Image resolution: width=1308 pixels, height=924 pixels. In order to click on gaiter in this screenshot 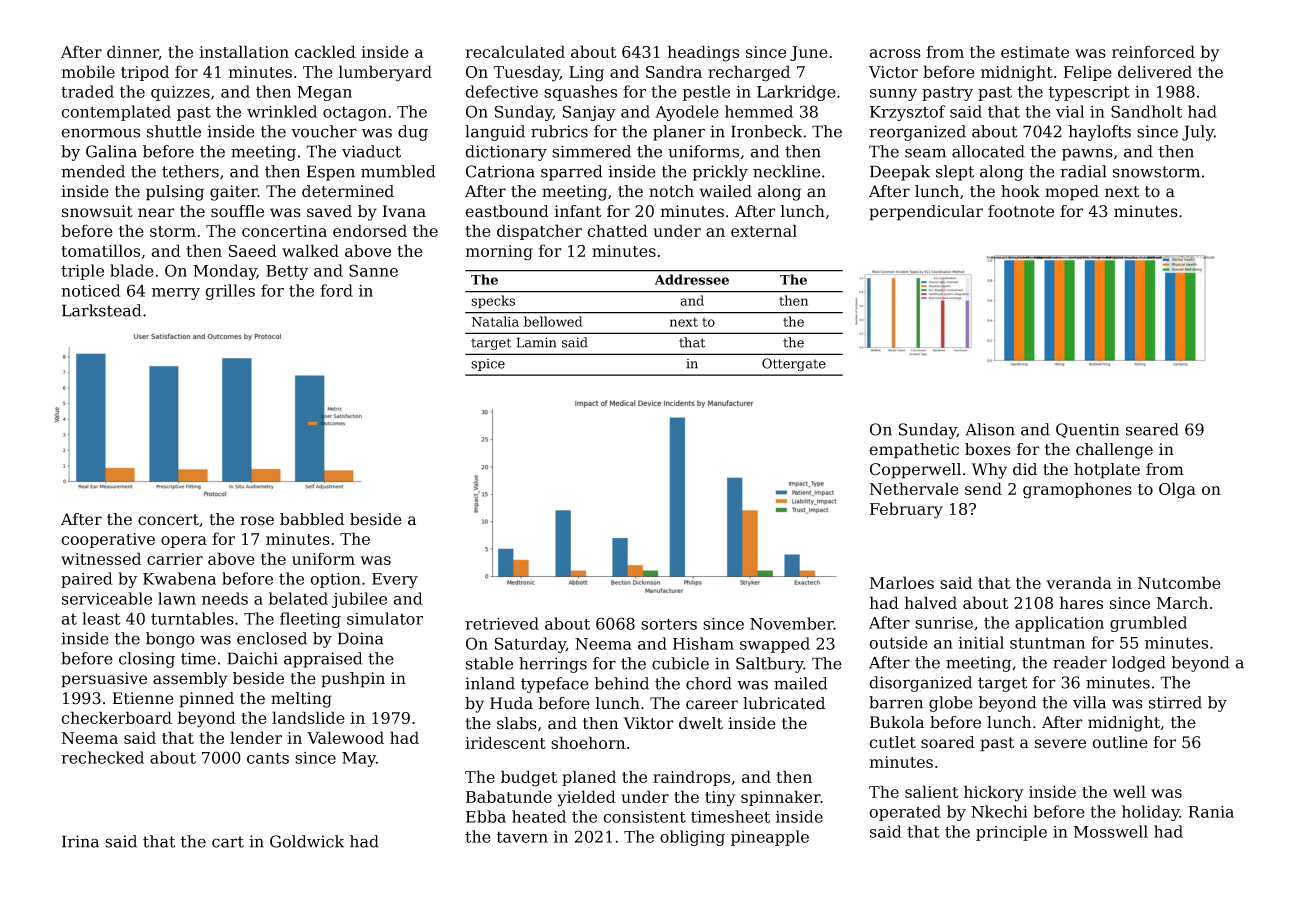, I will do `click(234, 193)`.
